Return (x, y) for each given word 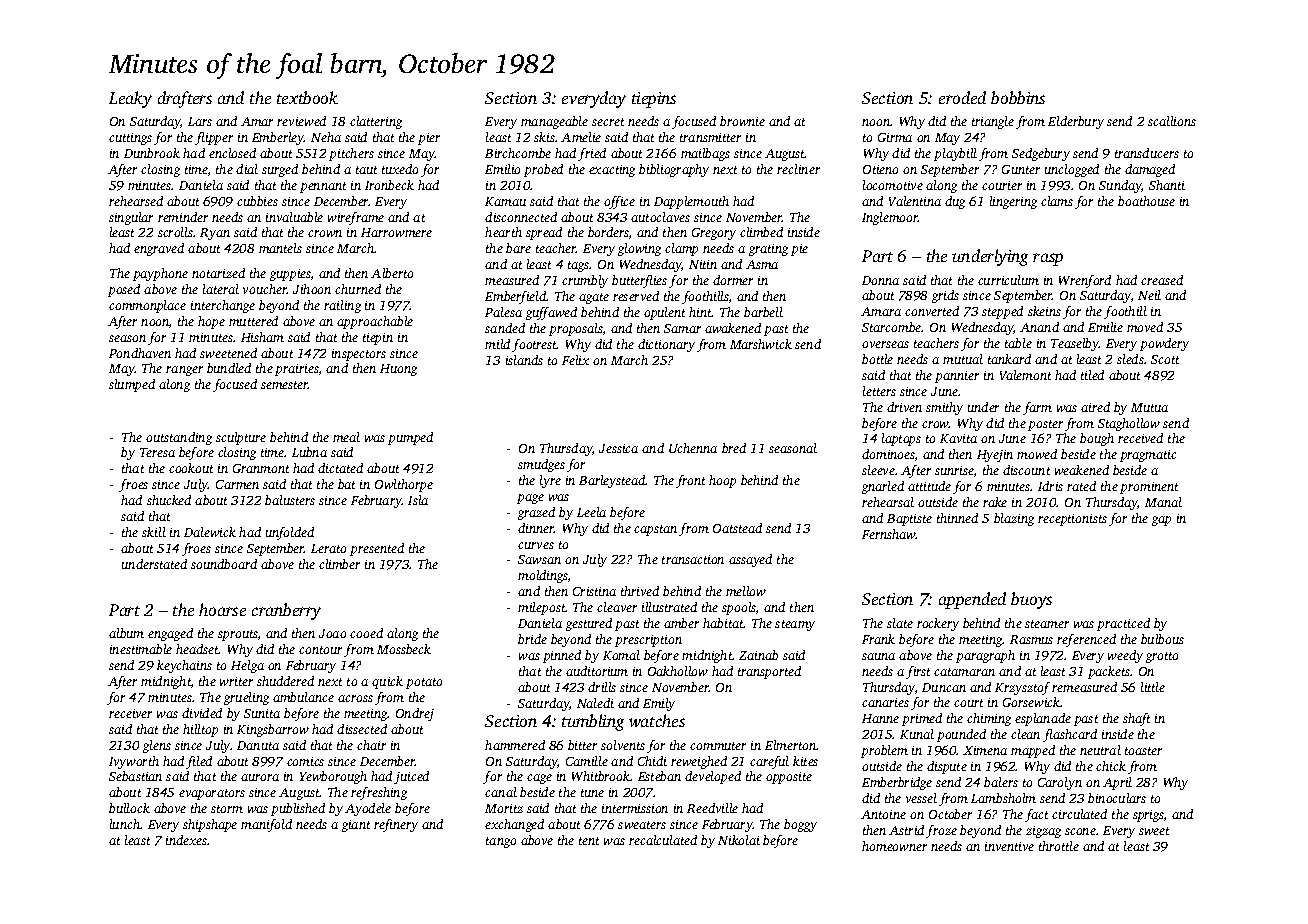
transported (769, 672)
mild (497, 344)
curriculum (1008, 280)
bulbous (1162, 639)
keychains (184, 666)
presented (377, 549)
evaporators (212, 794)
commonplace (147, 306)
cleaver (617, 607)
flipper (214, 138)
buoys (1031, 600)
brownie (742, 121)
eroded (962, 97)
